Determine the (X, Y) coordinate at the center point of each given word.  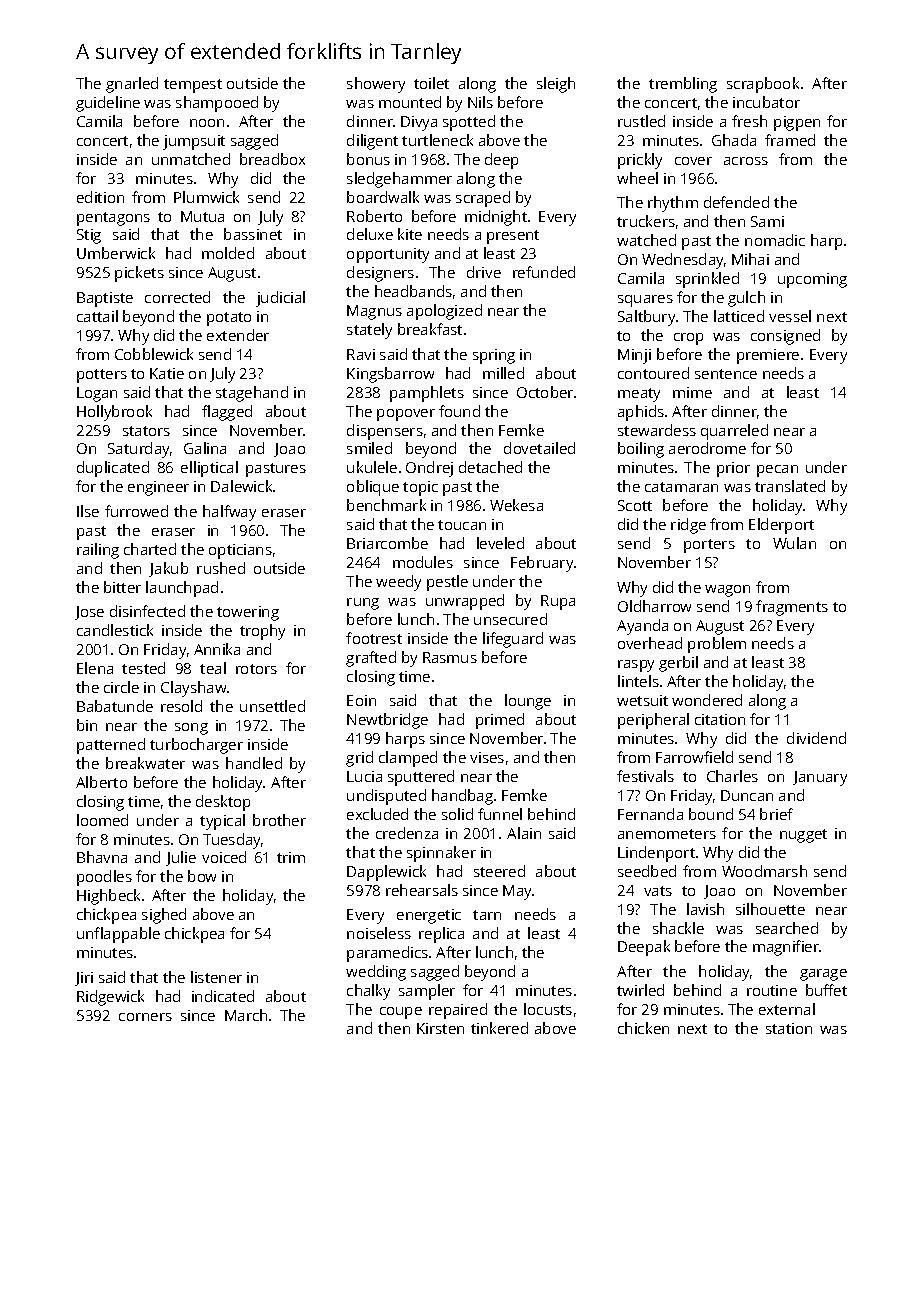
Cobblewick (154, 354)
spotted (469, 123)
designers (380, 274)
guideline (108, 104)
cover (693, 161)
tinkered (499, 1028)
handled (254, 763)
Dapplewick (386, 873)
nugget (803, 836)
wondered (707, 700)
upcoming (812, 280)
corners (145, 1017)
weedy (398, 583)
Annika (217, 649)
